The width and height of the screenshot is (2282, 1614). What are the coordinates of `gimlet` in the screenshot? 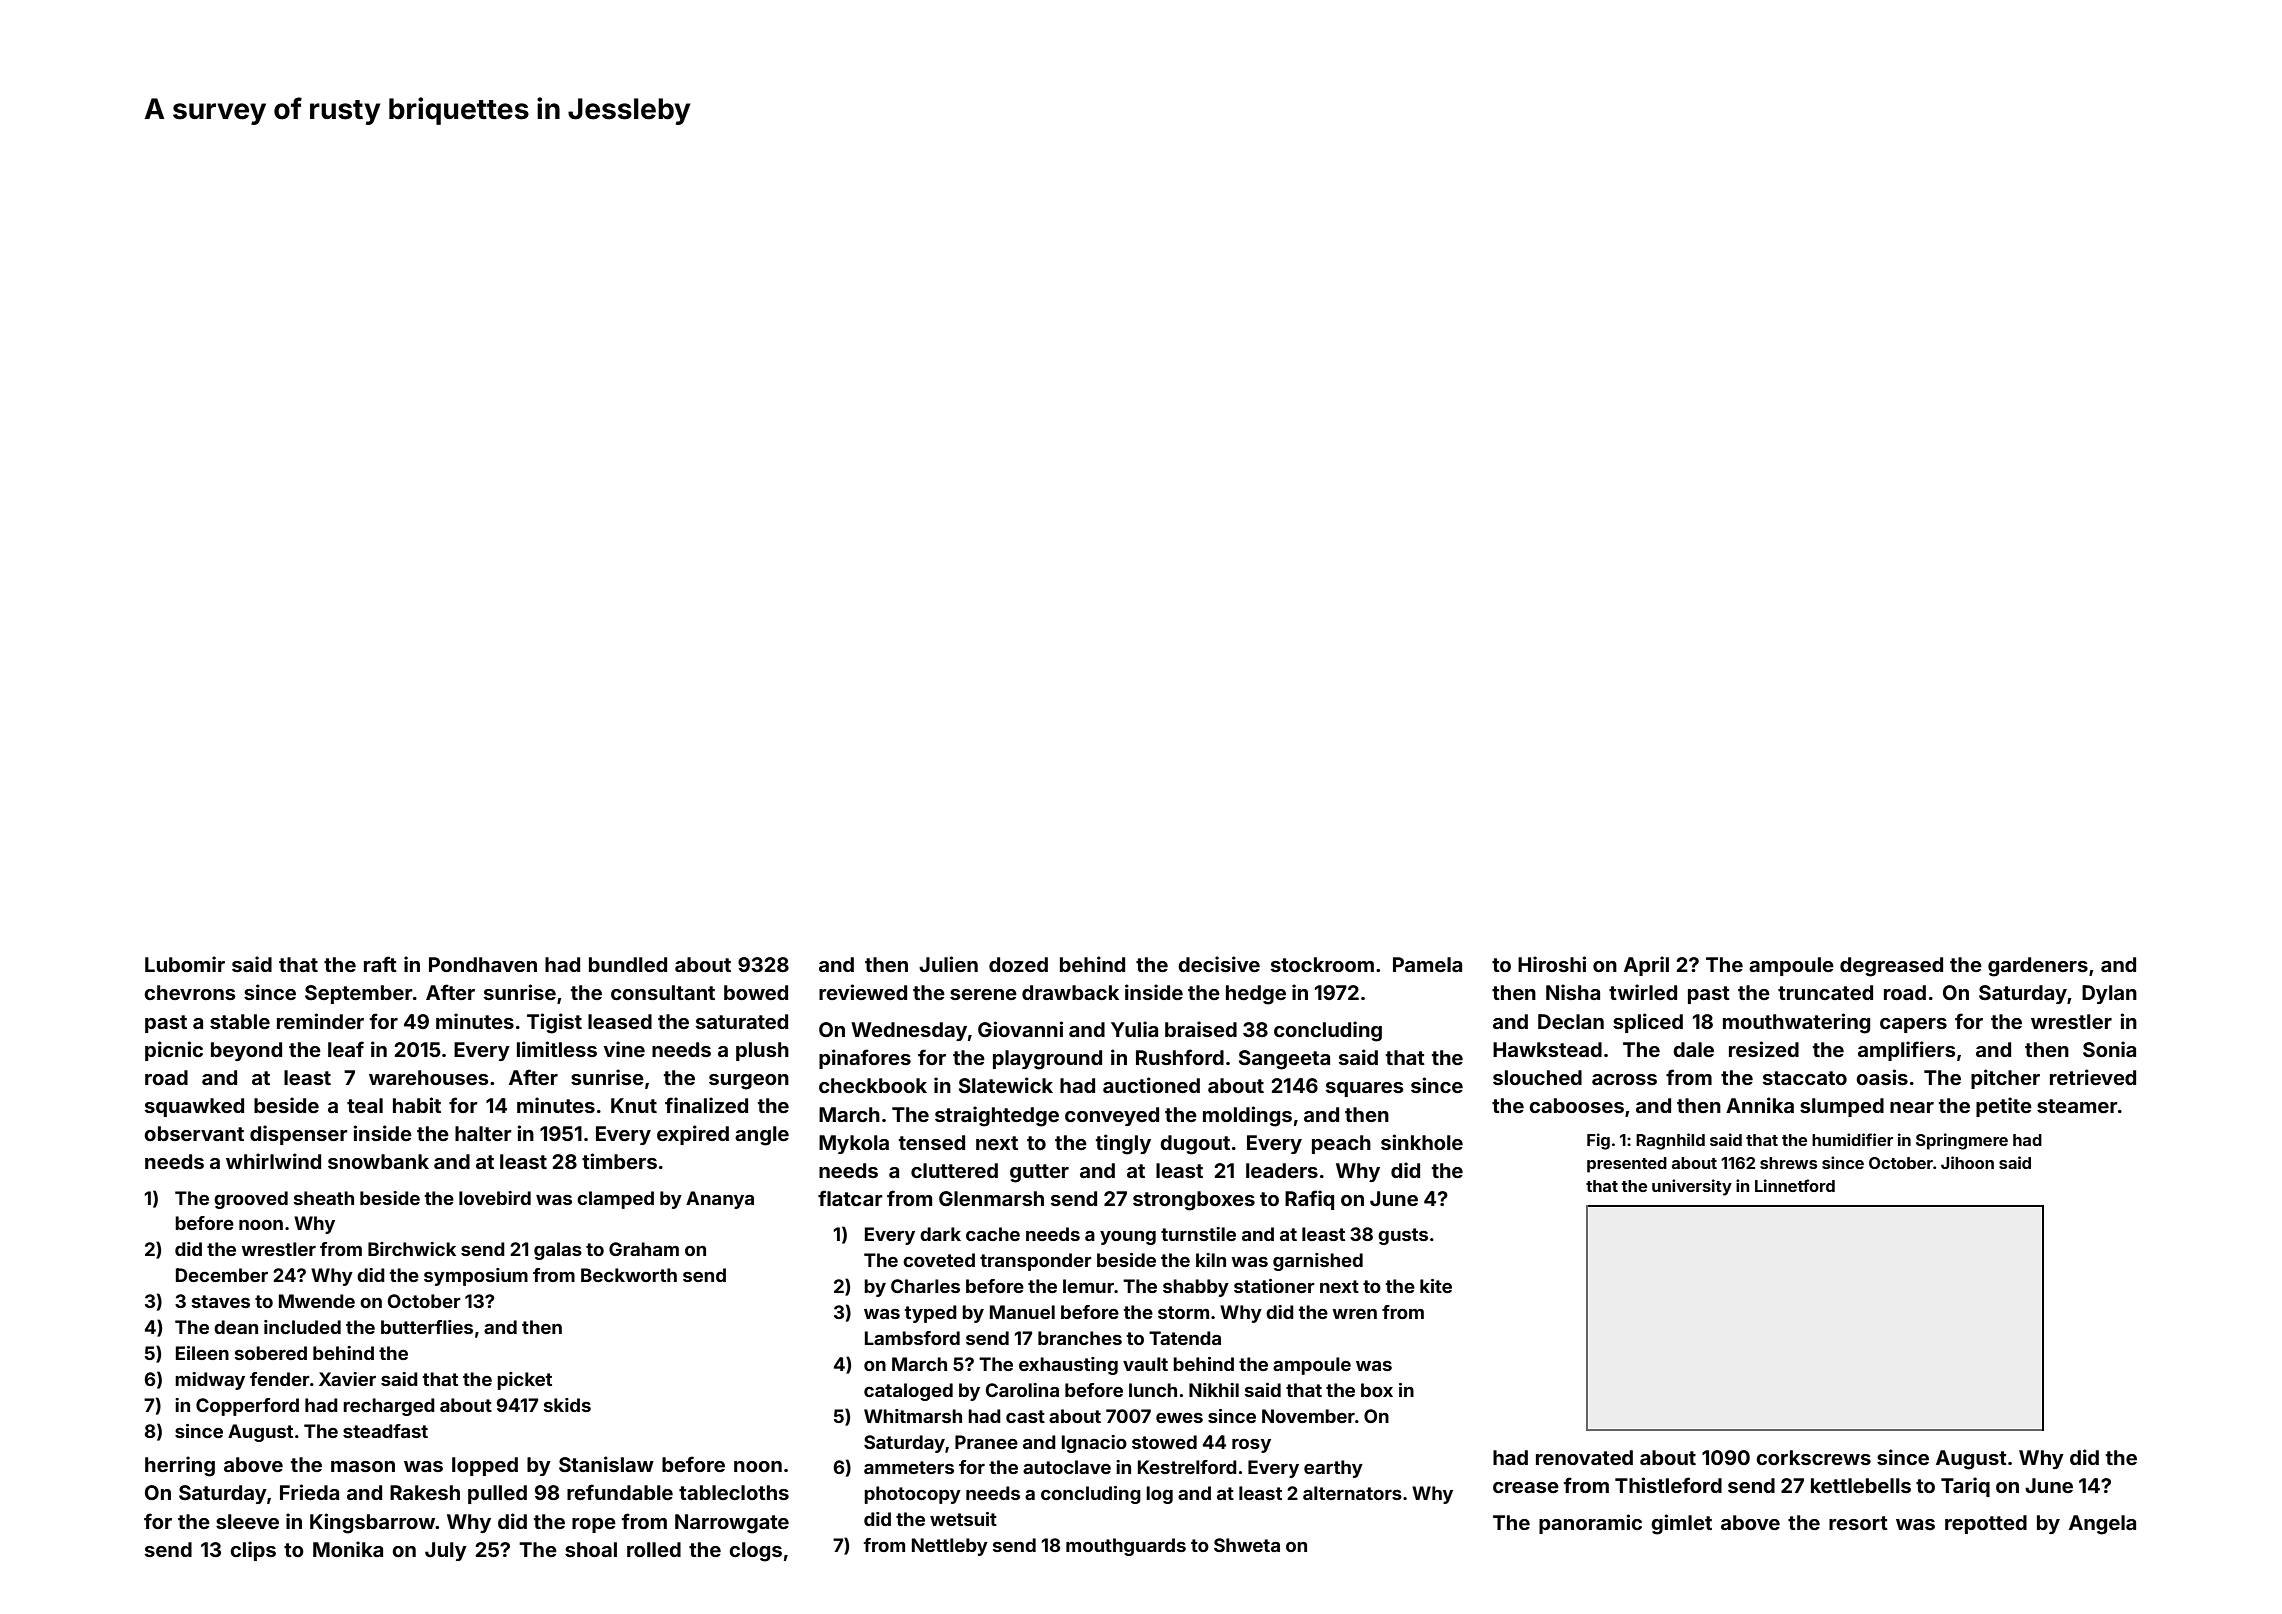 It's located at (1681, 1524).
